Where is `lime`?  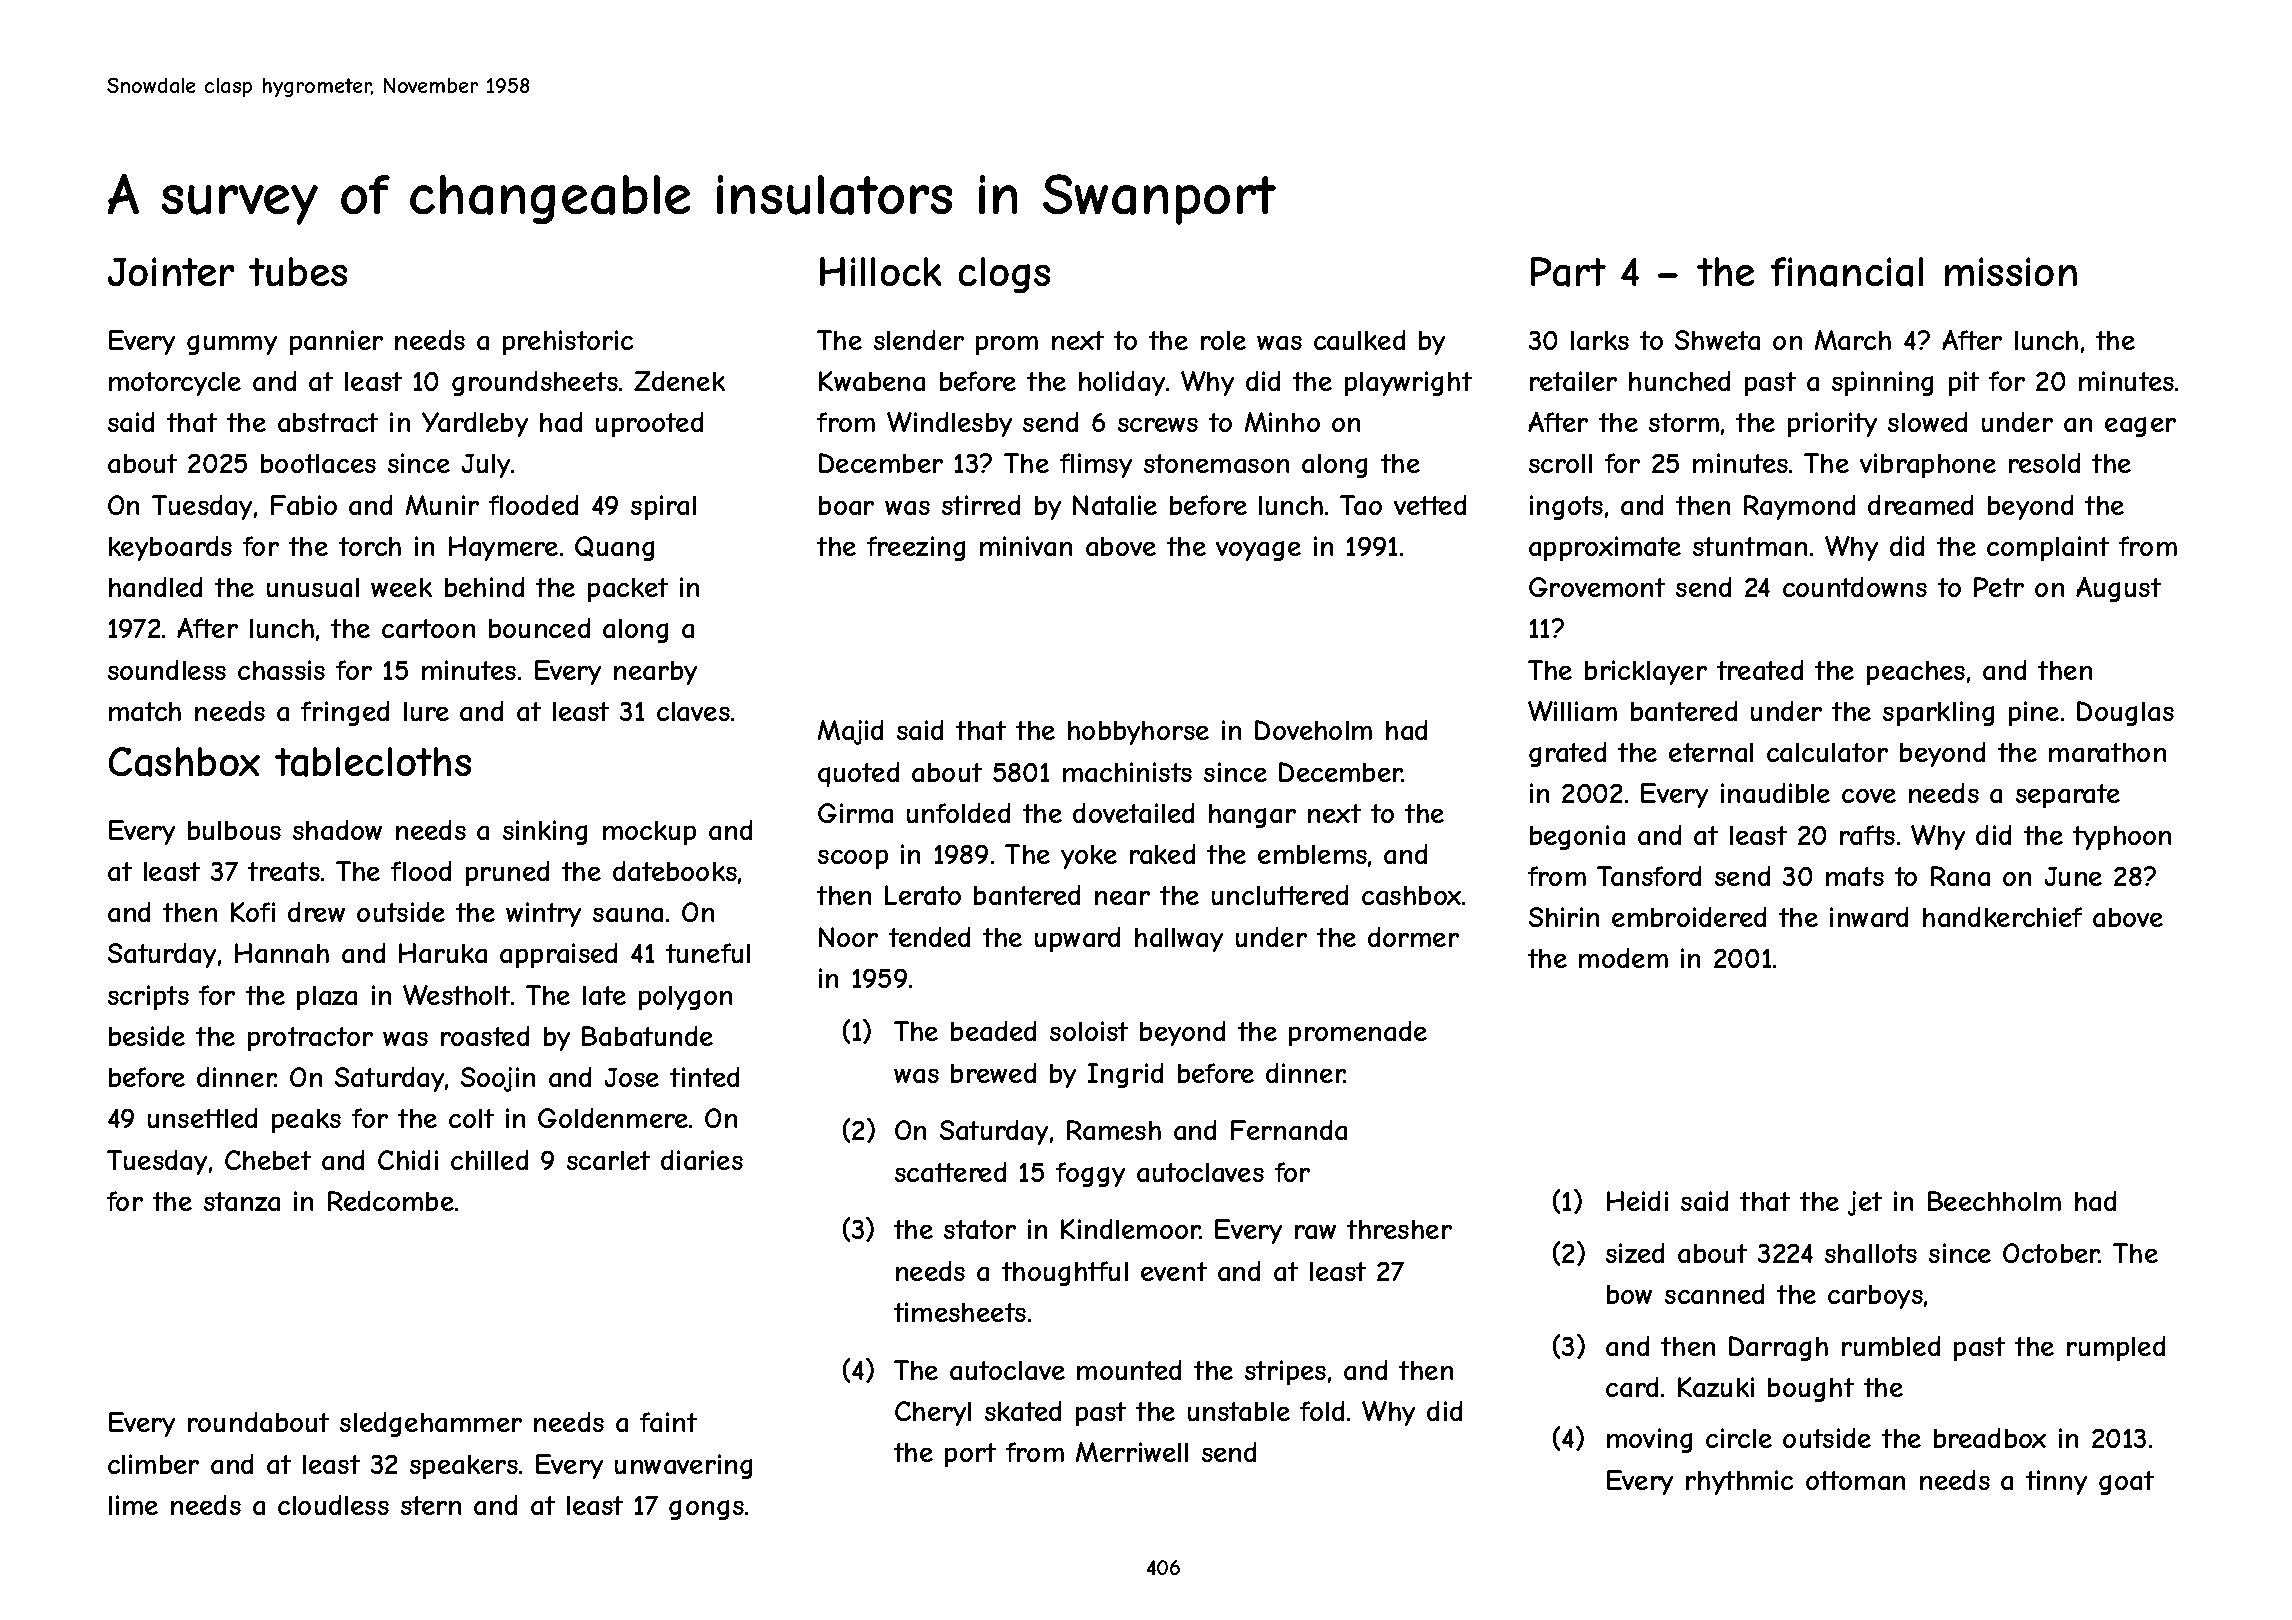
lime is located at coordinates (133, 1505).
